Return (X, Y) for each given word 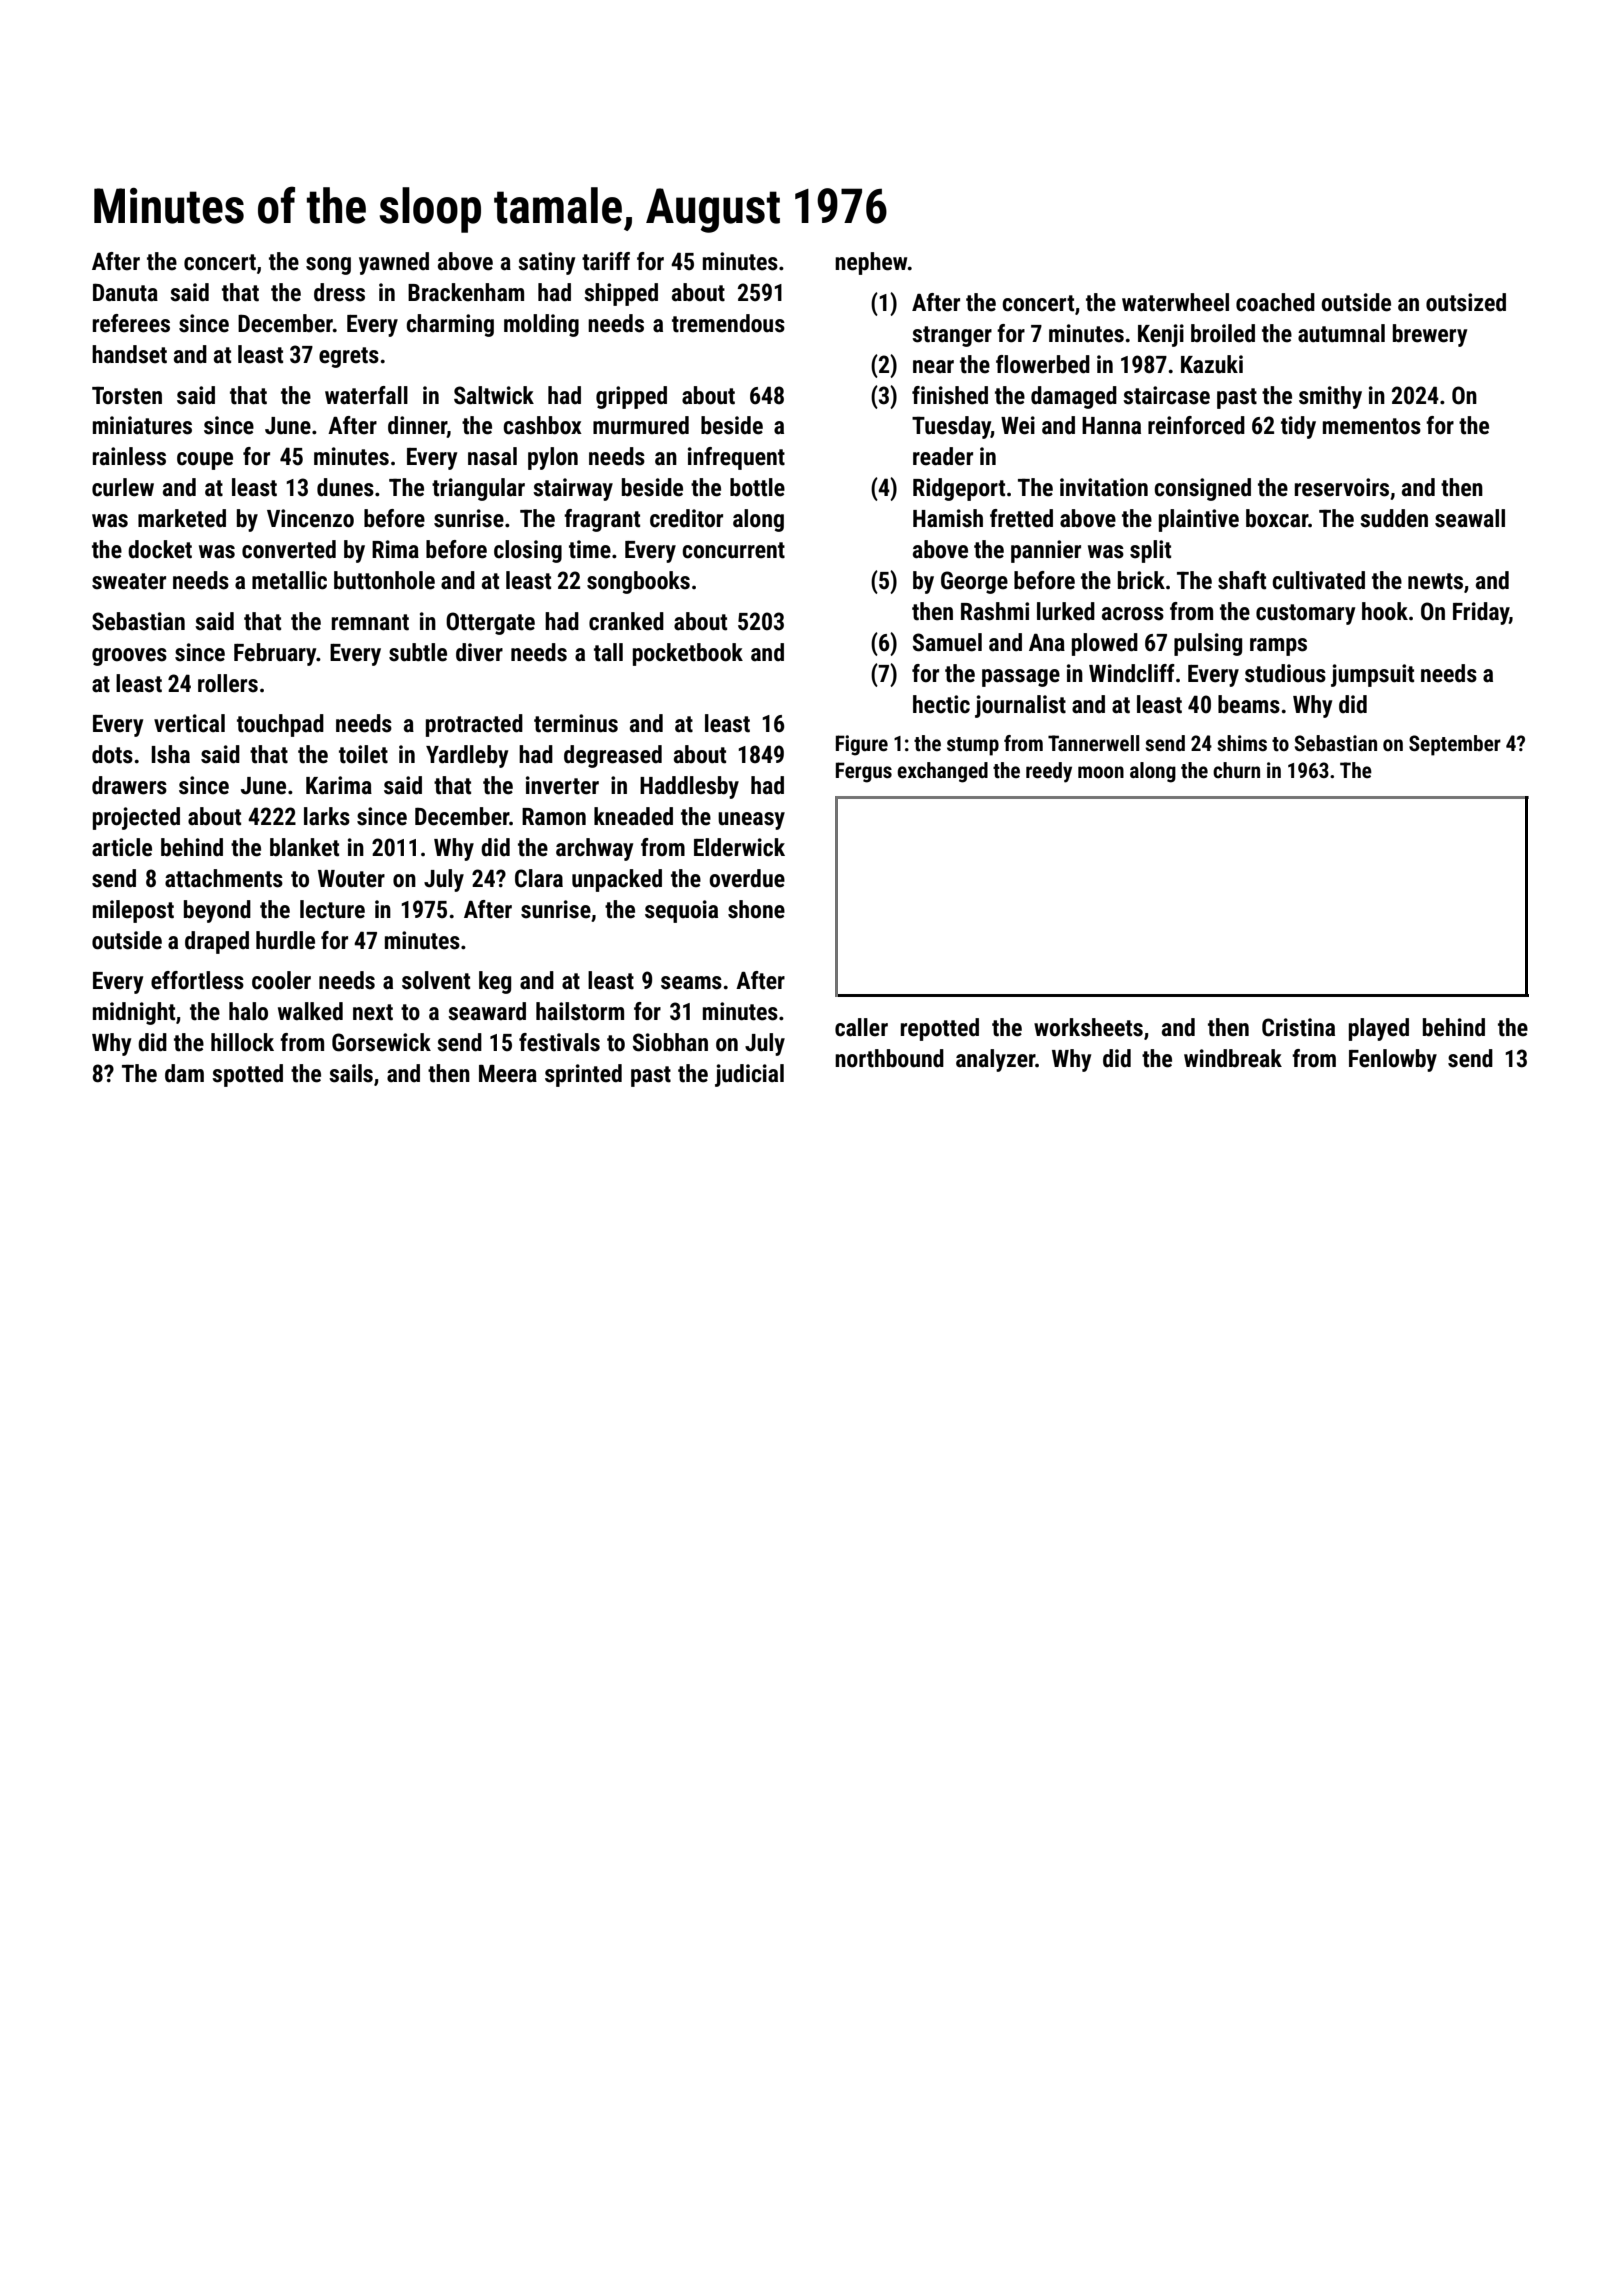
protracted (474, 725)
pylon (553, 458)
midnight (134, 1013)
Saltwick (494, 395)
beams (1249, 704)
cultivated (1318, 580)
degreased (613, 756)
